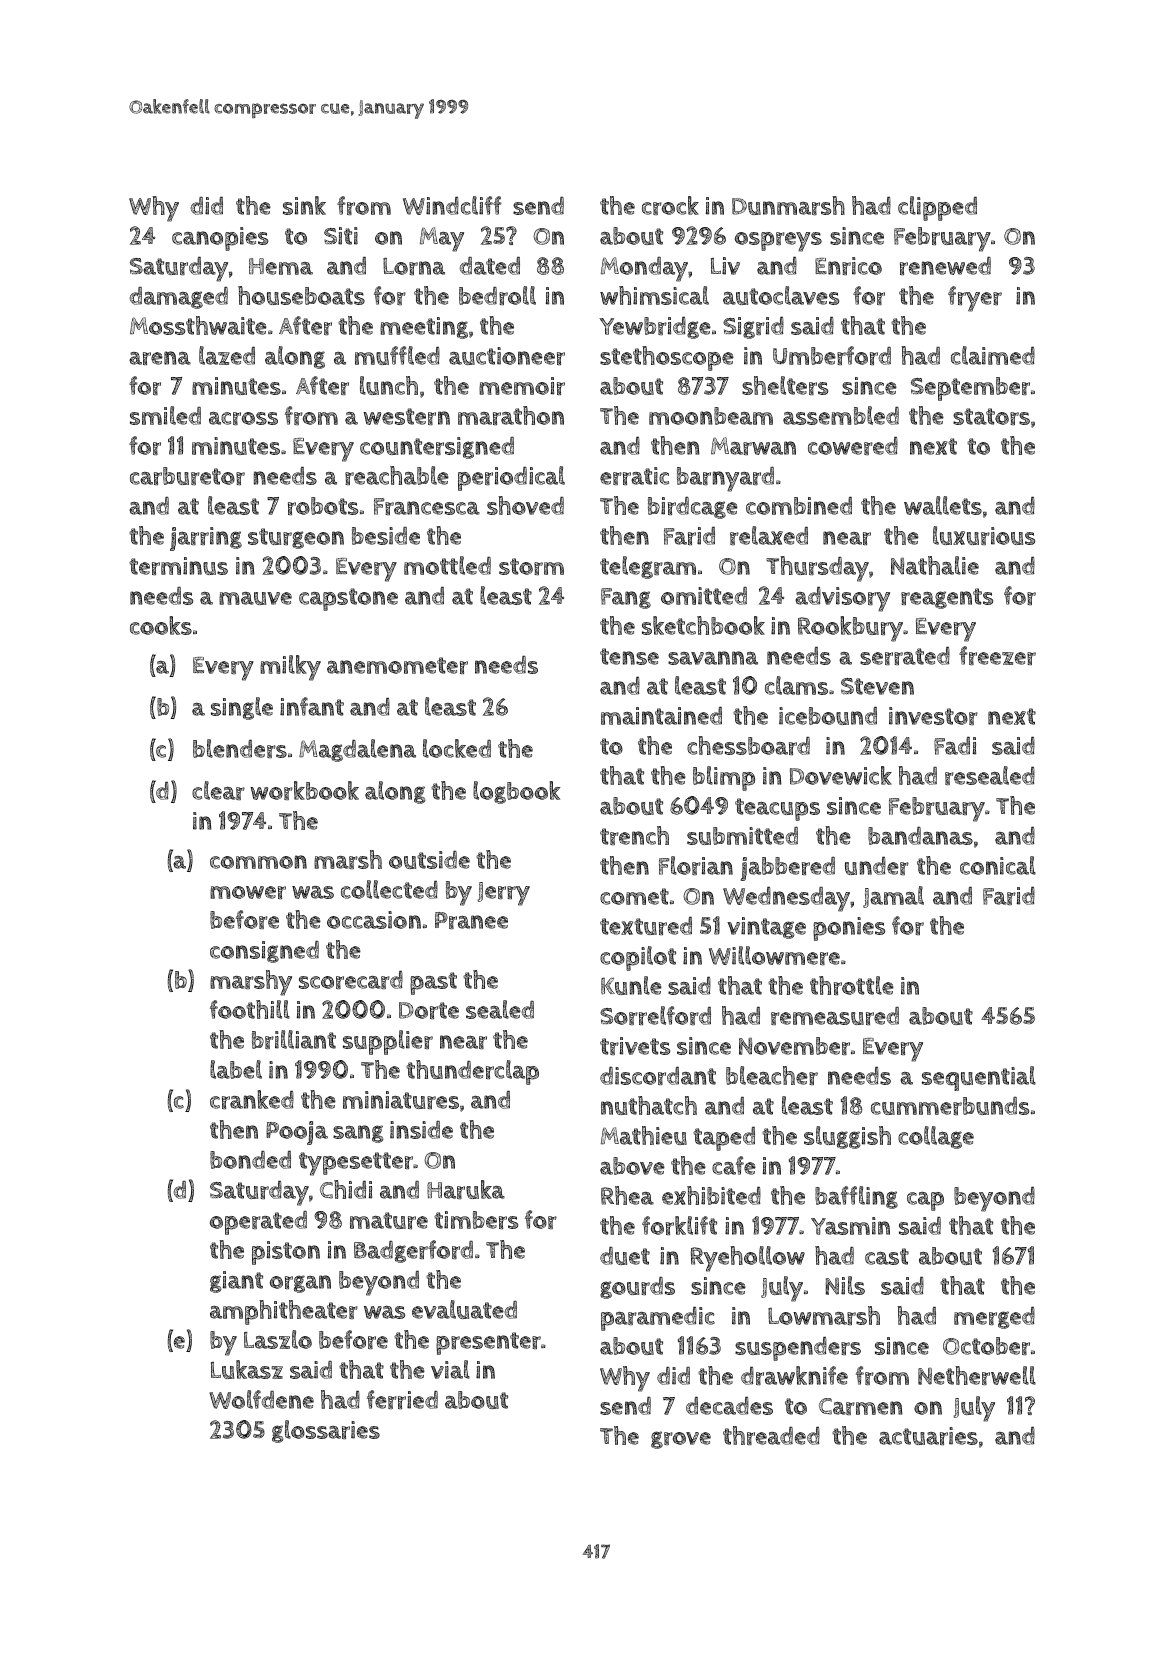 Image resolution: width=1165 pixels, height=1654 pixels. What do you see at coordinates (771, 1435) in the screenshot?
I see `threaded` at bounding box center [771, 1435].
